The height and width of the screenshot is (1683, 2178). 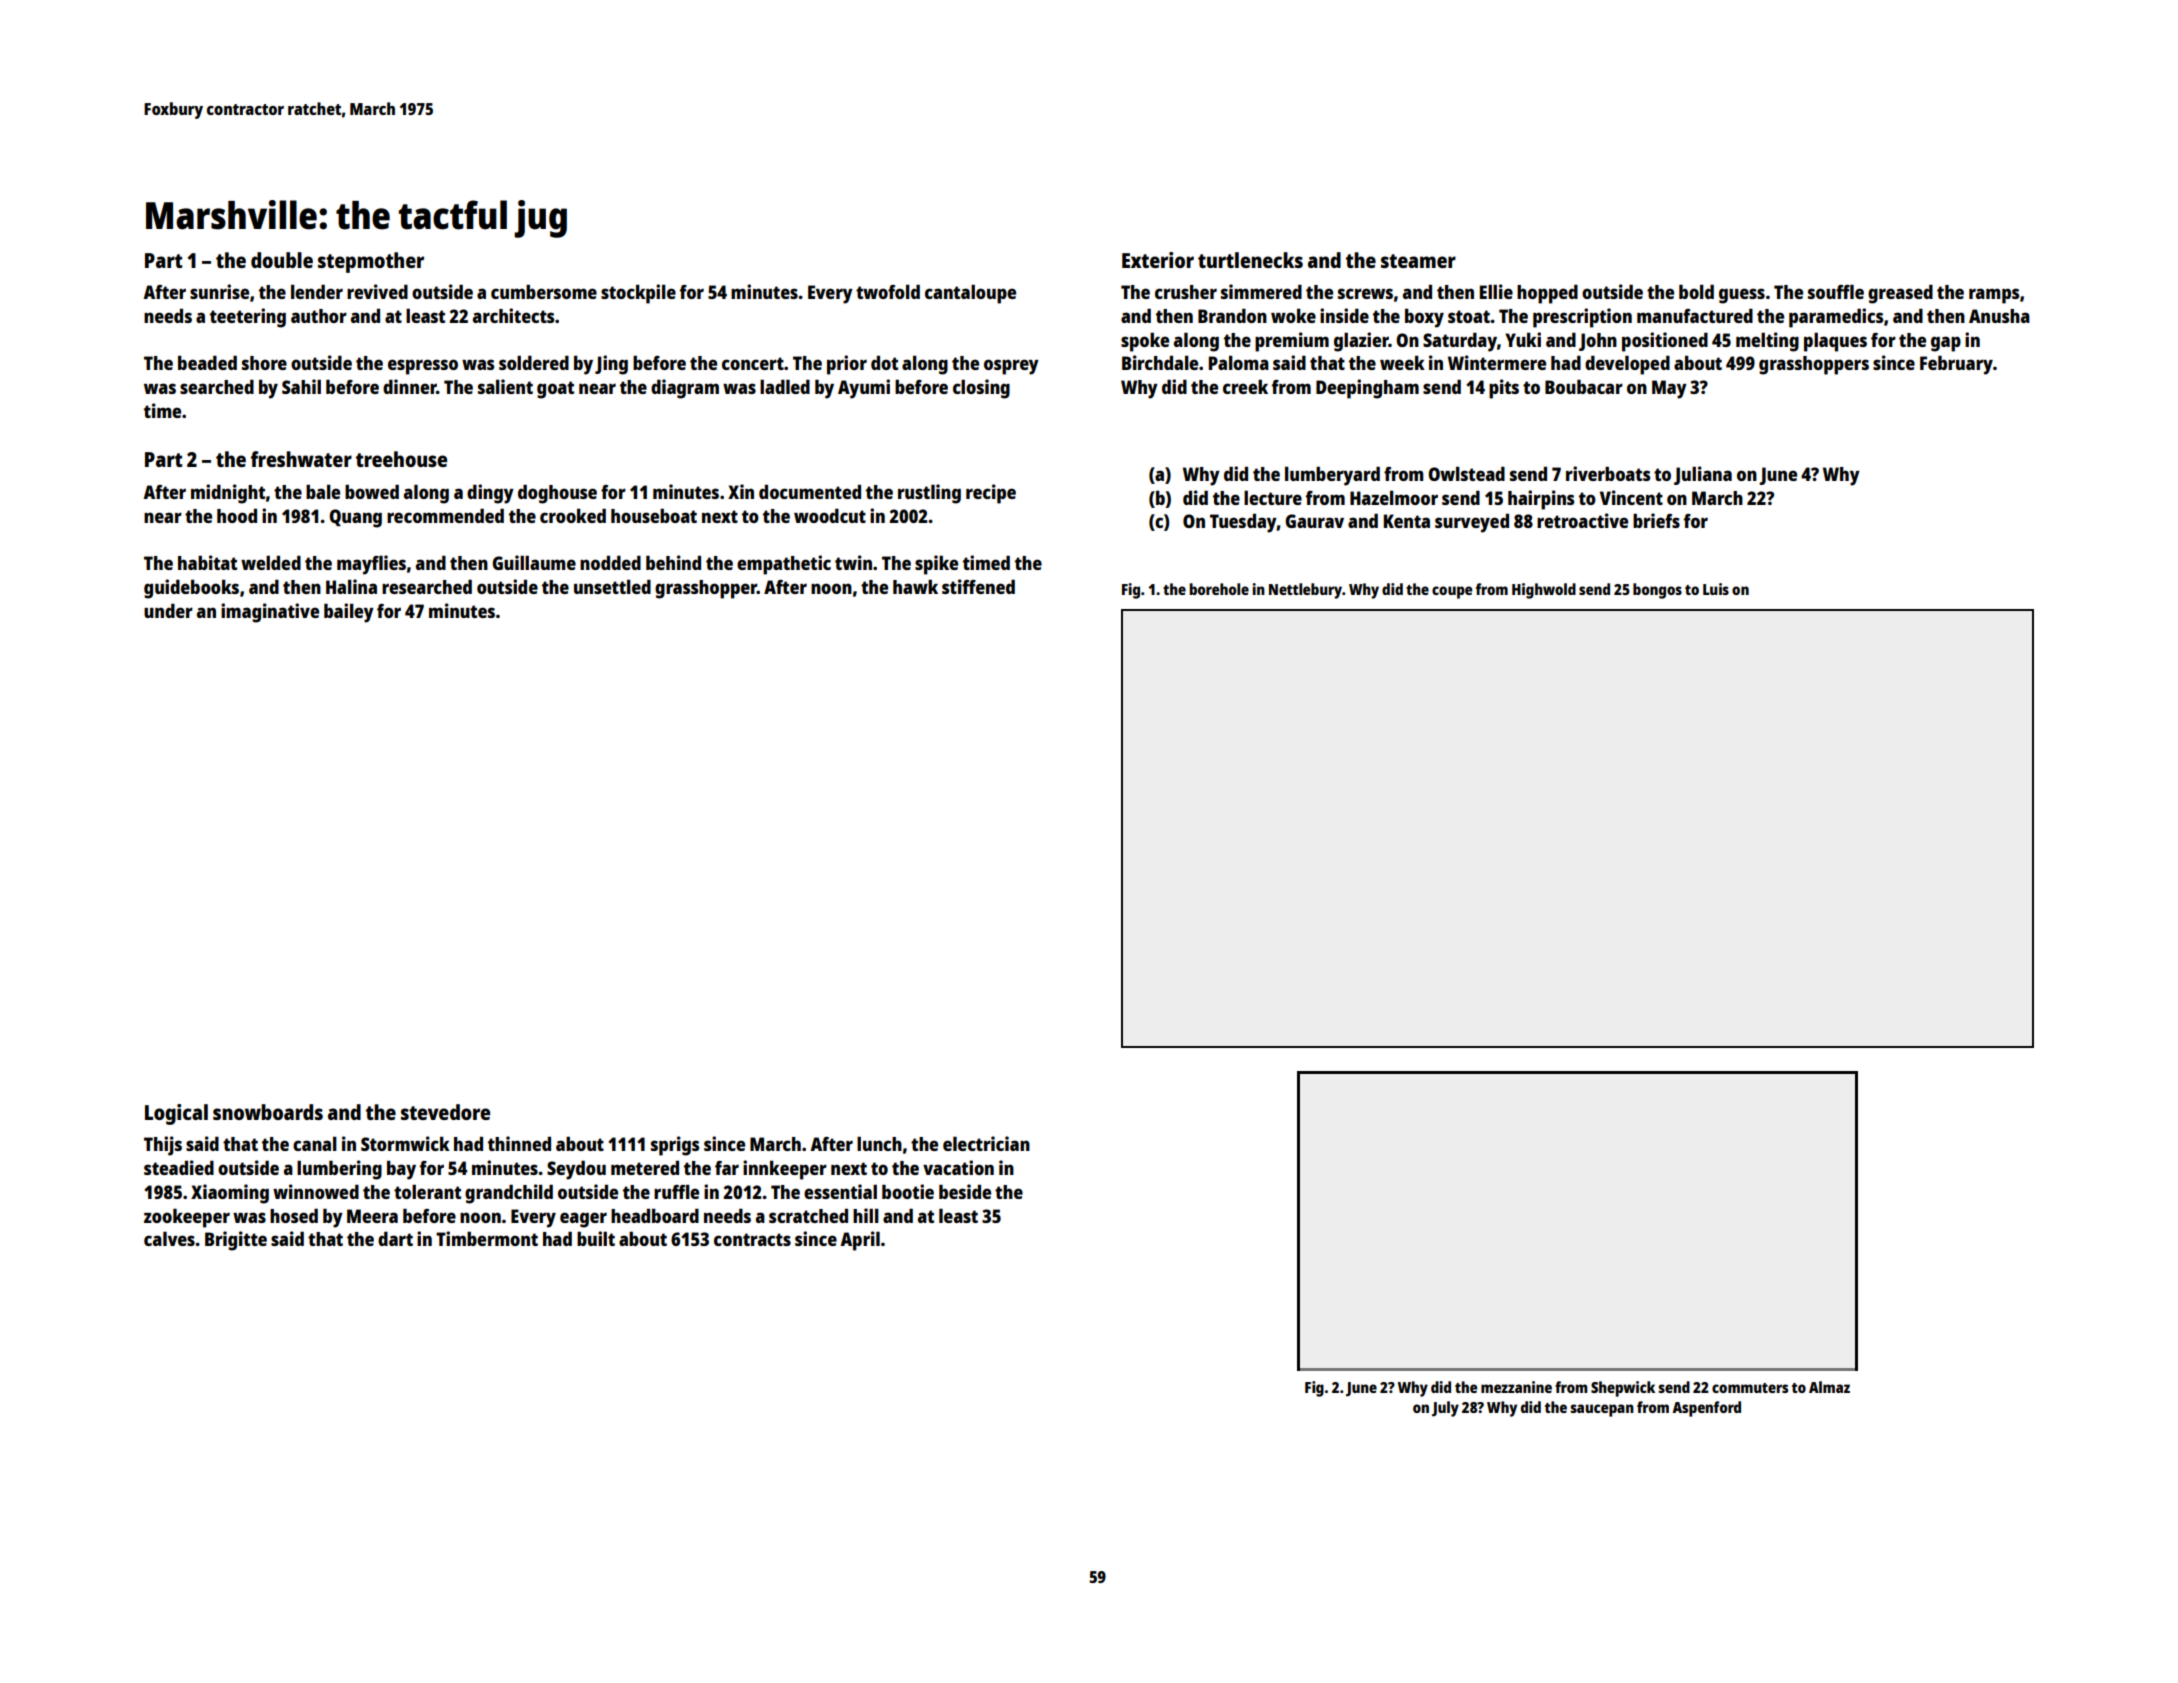 I want to click on bold, so click(x=1696, y=291).
